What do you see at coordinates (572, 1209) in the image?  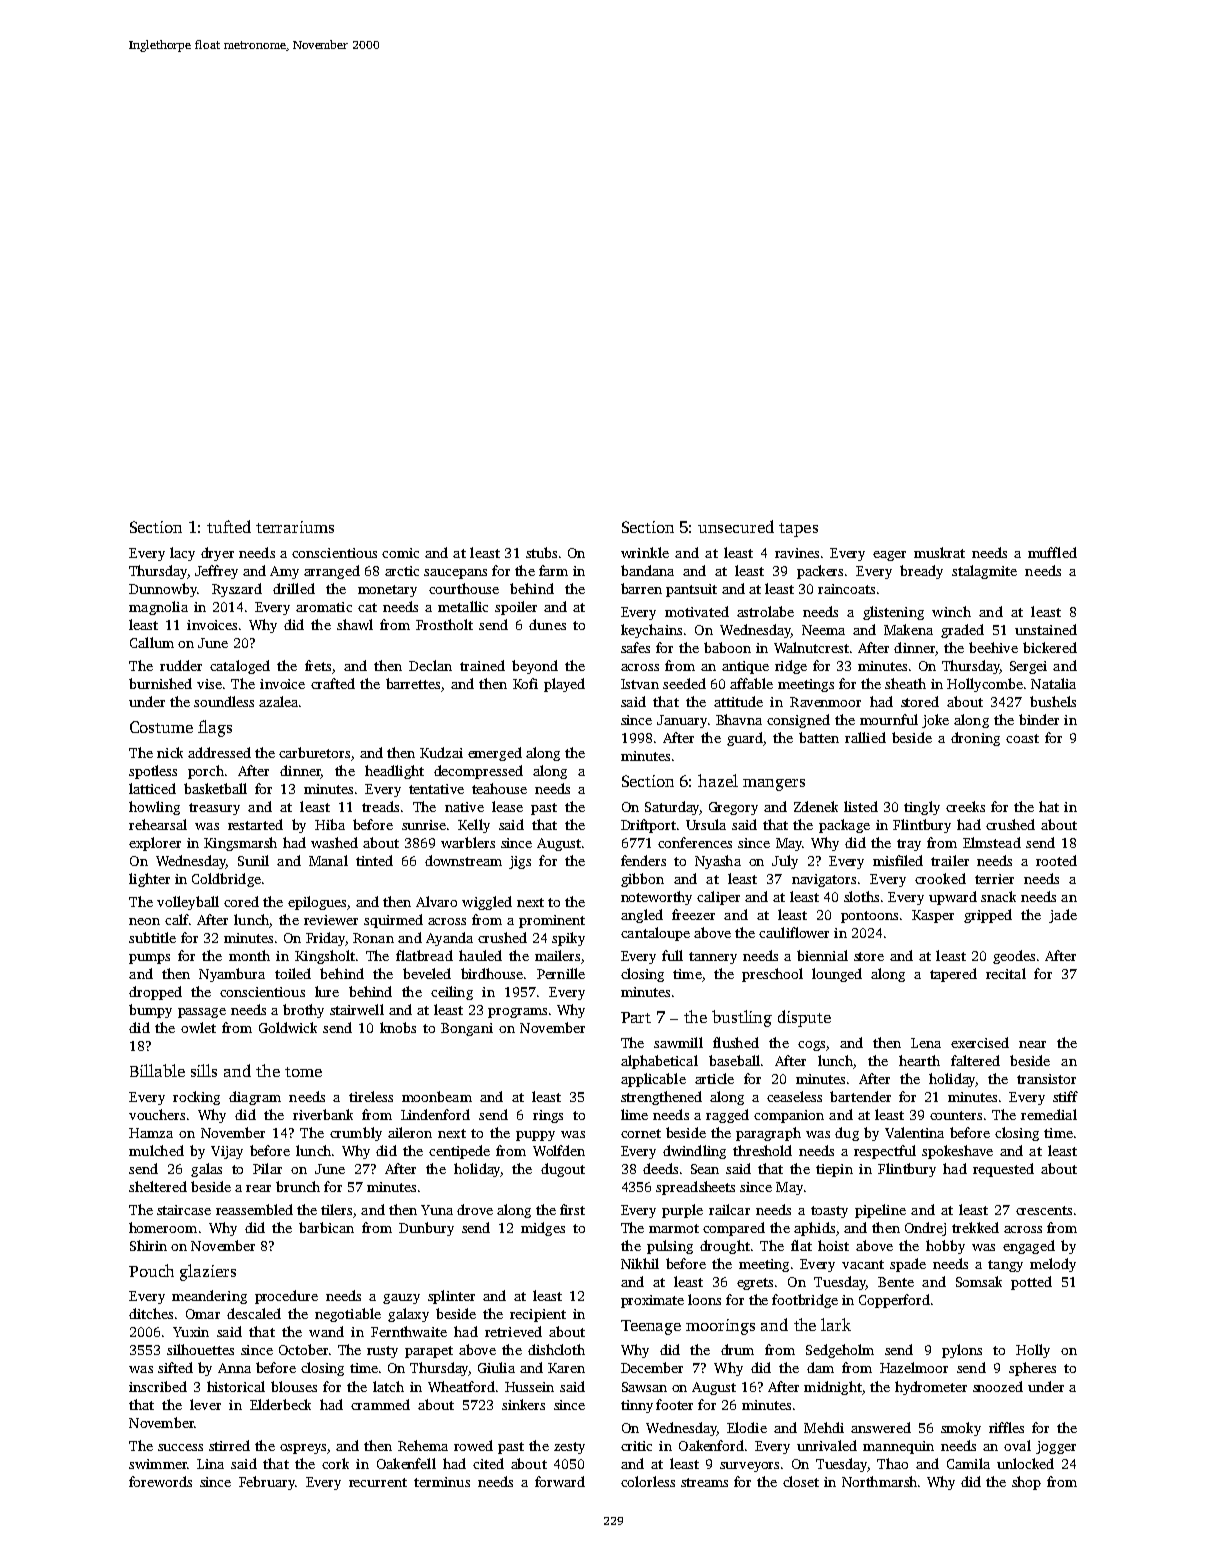 I see `first` at bounding box center [572, 1209].
